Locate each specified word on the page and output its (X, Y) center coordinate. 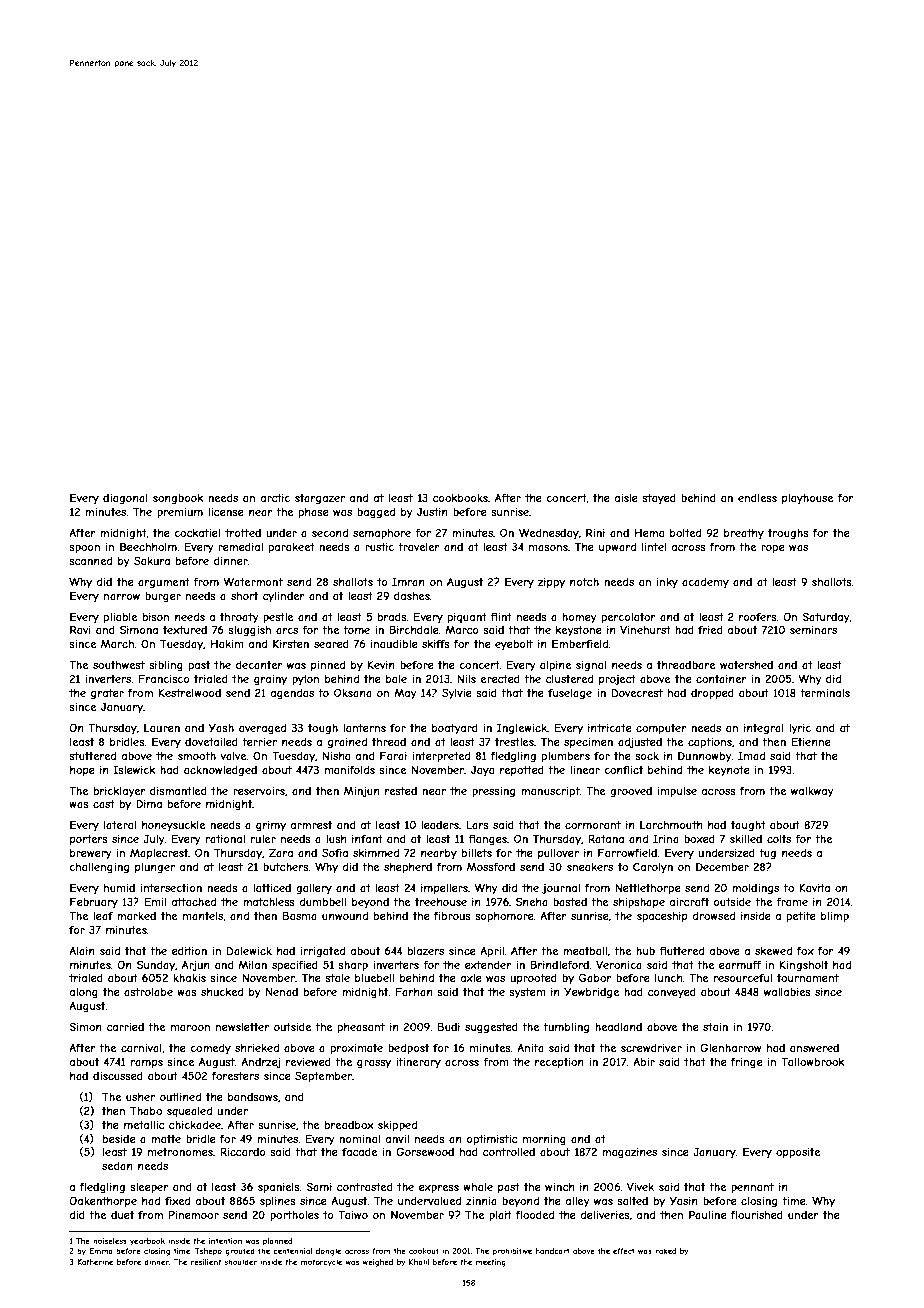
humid (119, 888)
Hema (649, 533)
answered (814, 1048)
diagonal (125, 499)
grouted (240, 1252)
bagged (376, 513)
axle (471, 978)
